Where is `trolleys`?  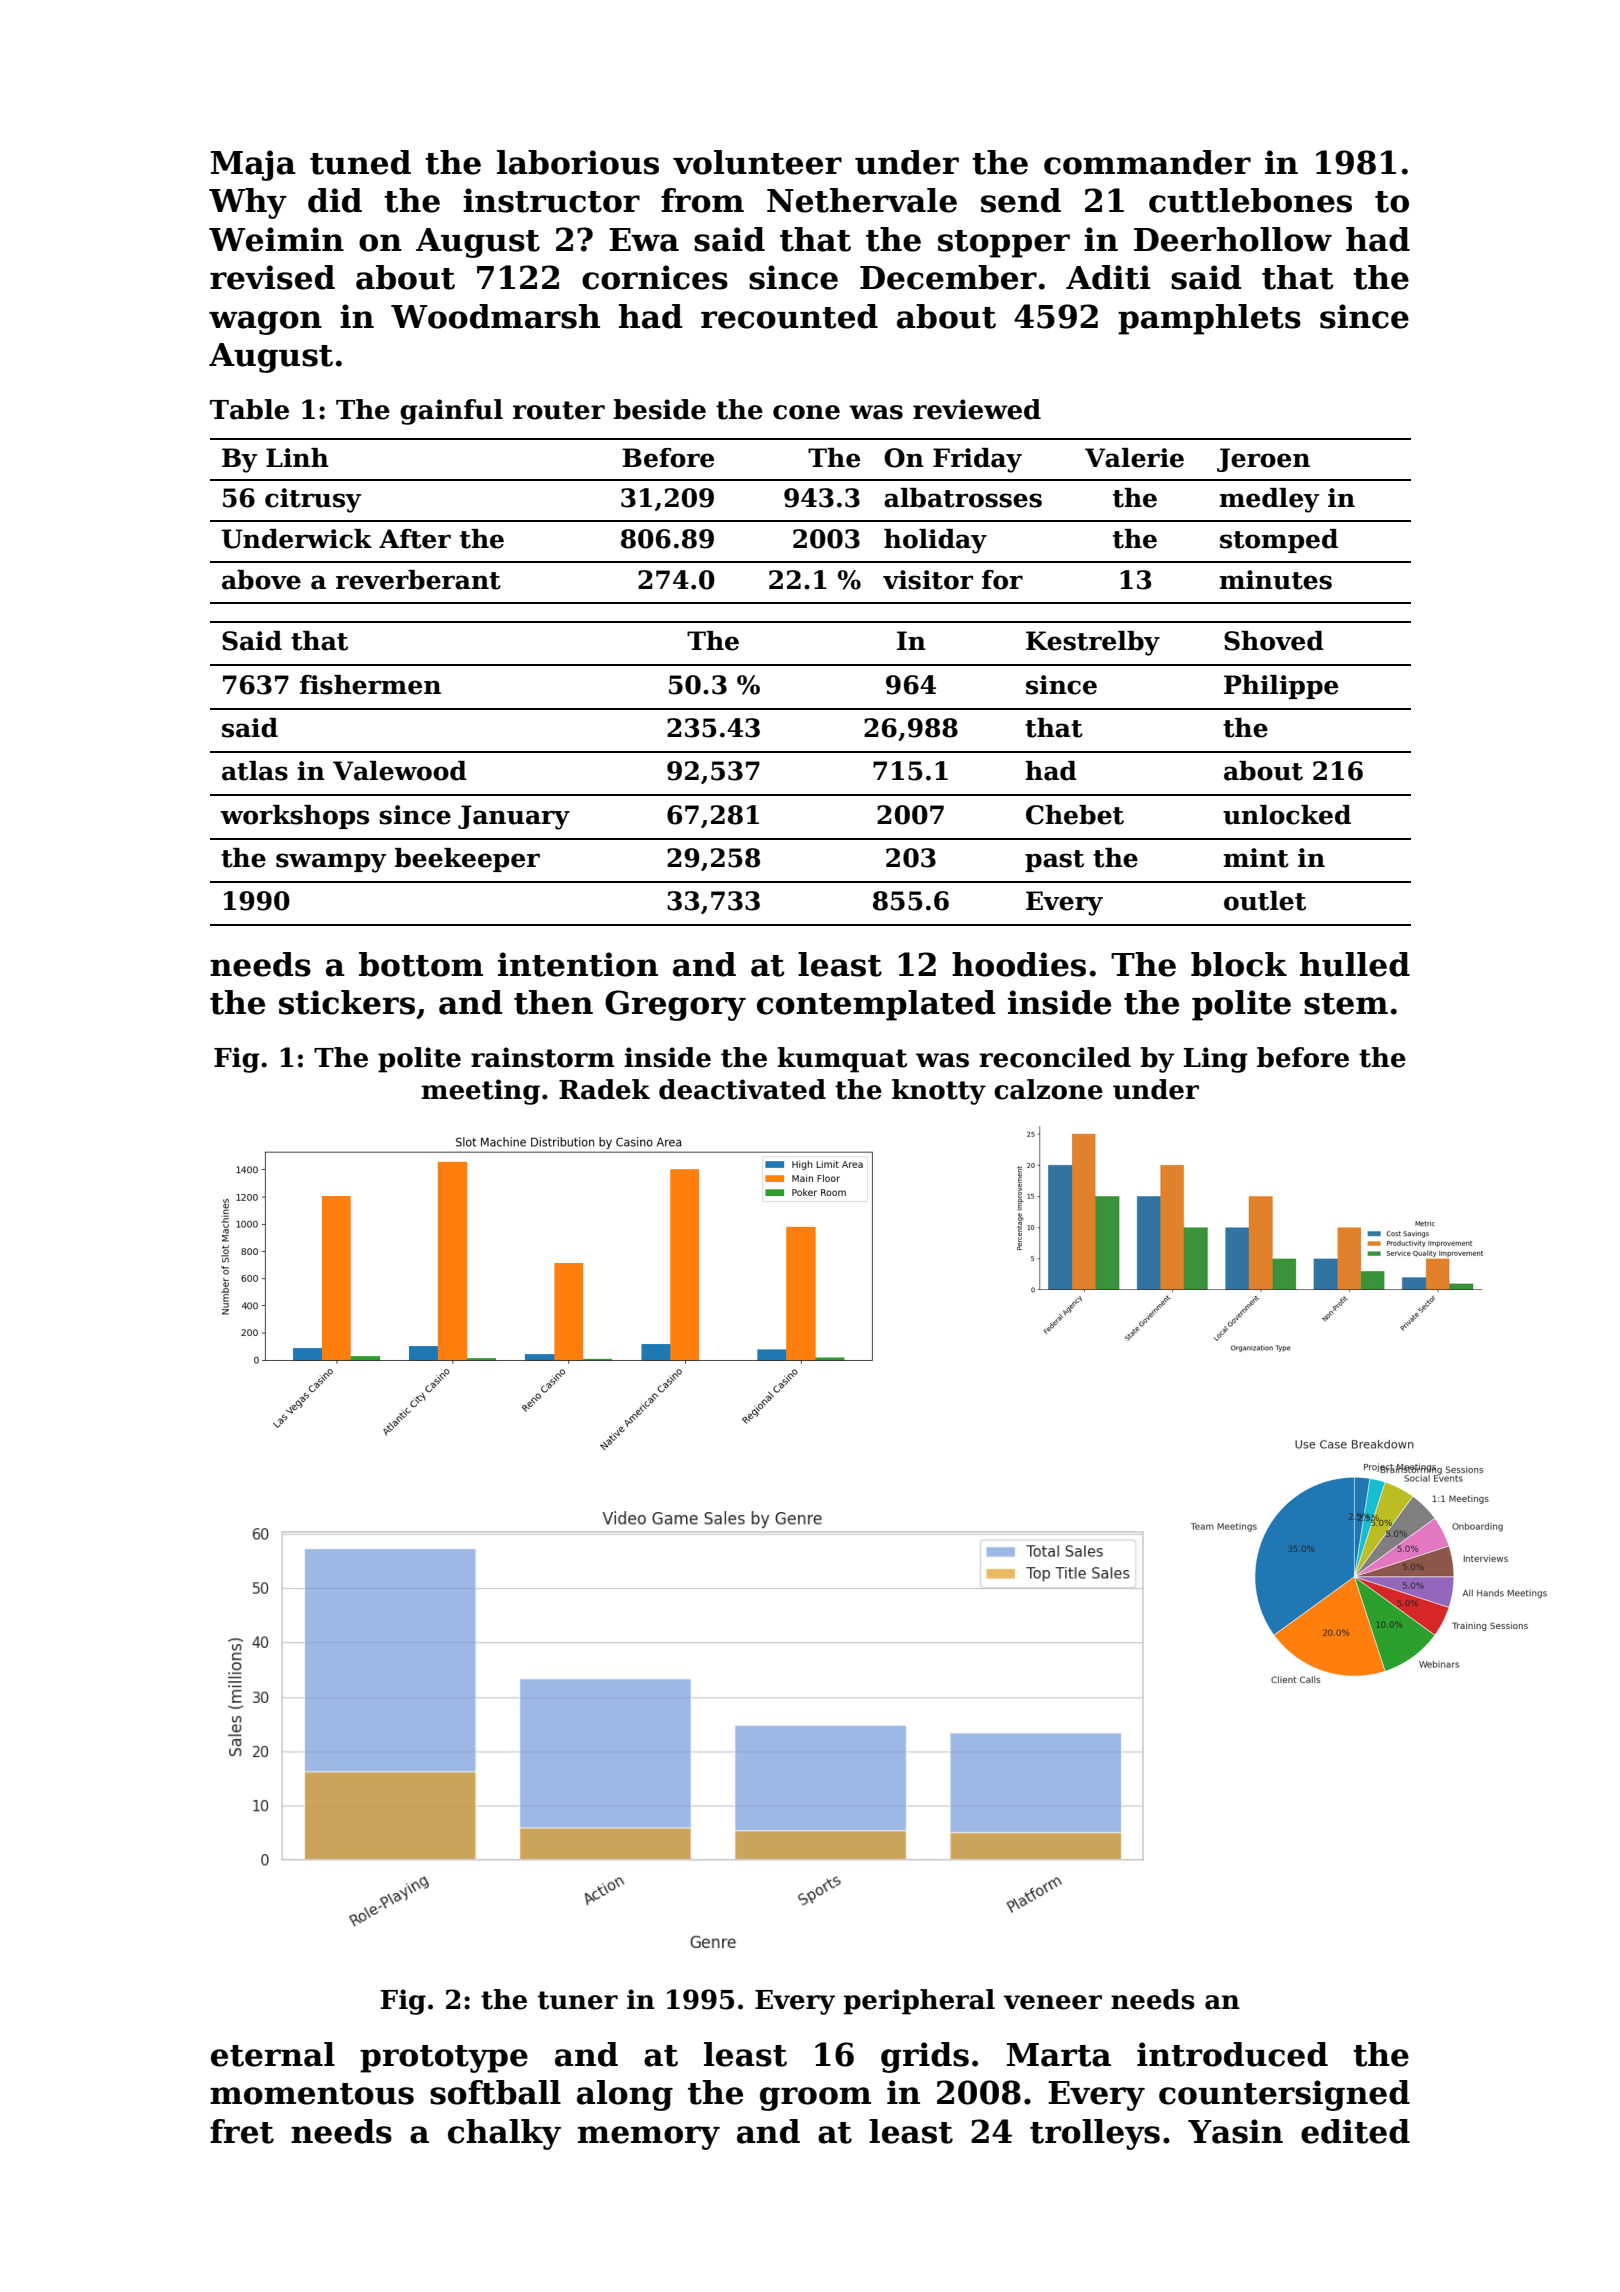 trolleys is located at coordinates (1095, 2134).
